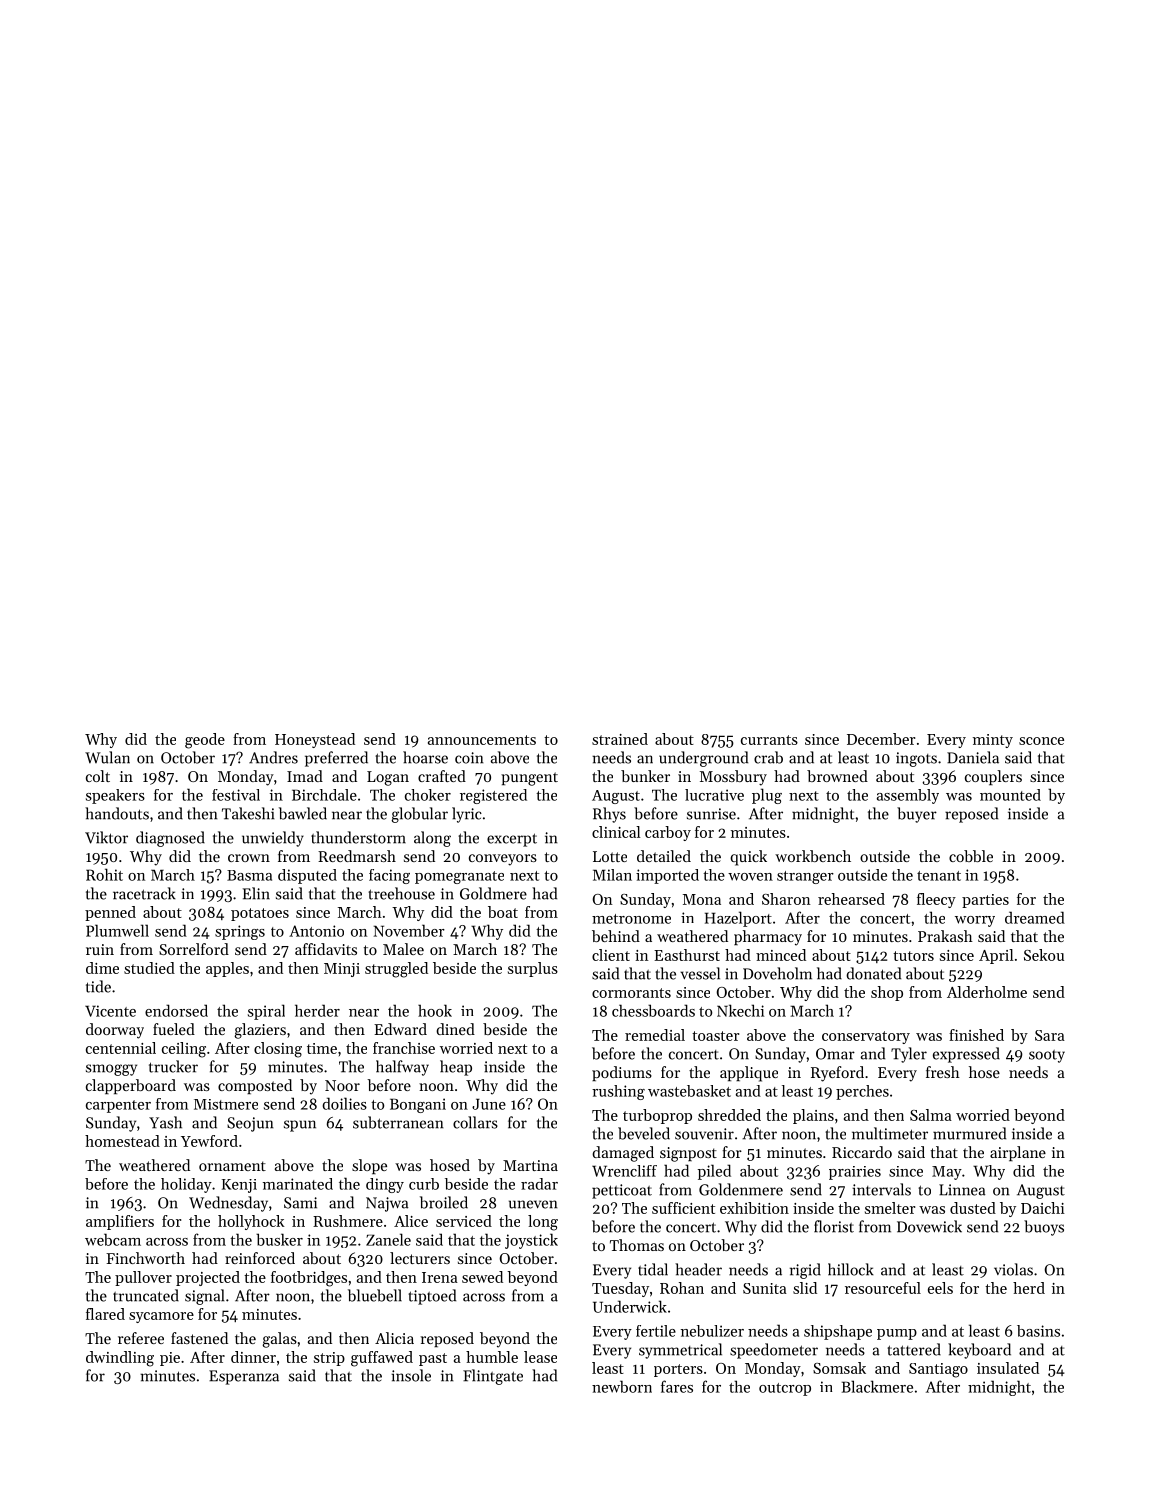 The height and width of the page is (1489, 1150). I want to click on serviced, so click(464, 1221).
